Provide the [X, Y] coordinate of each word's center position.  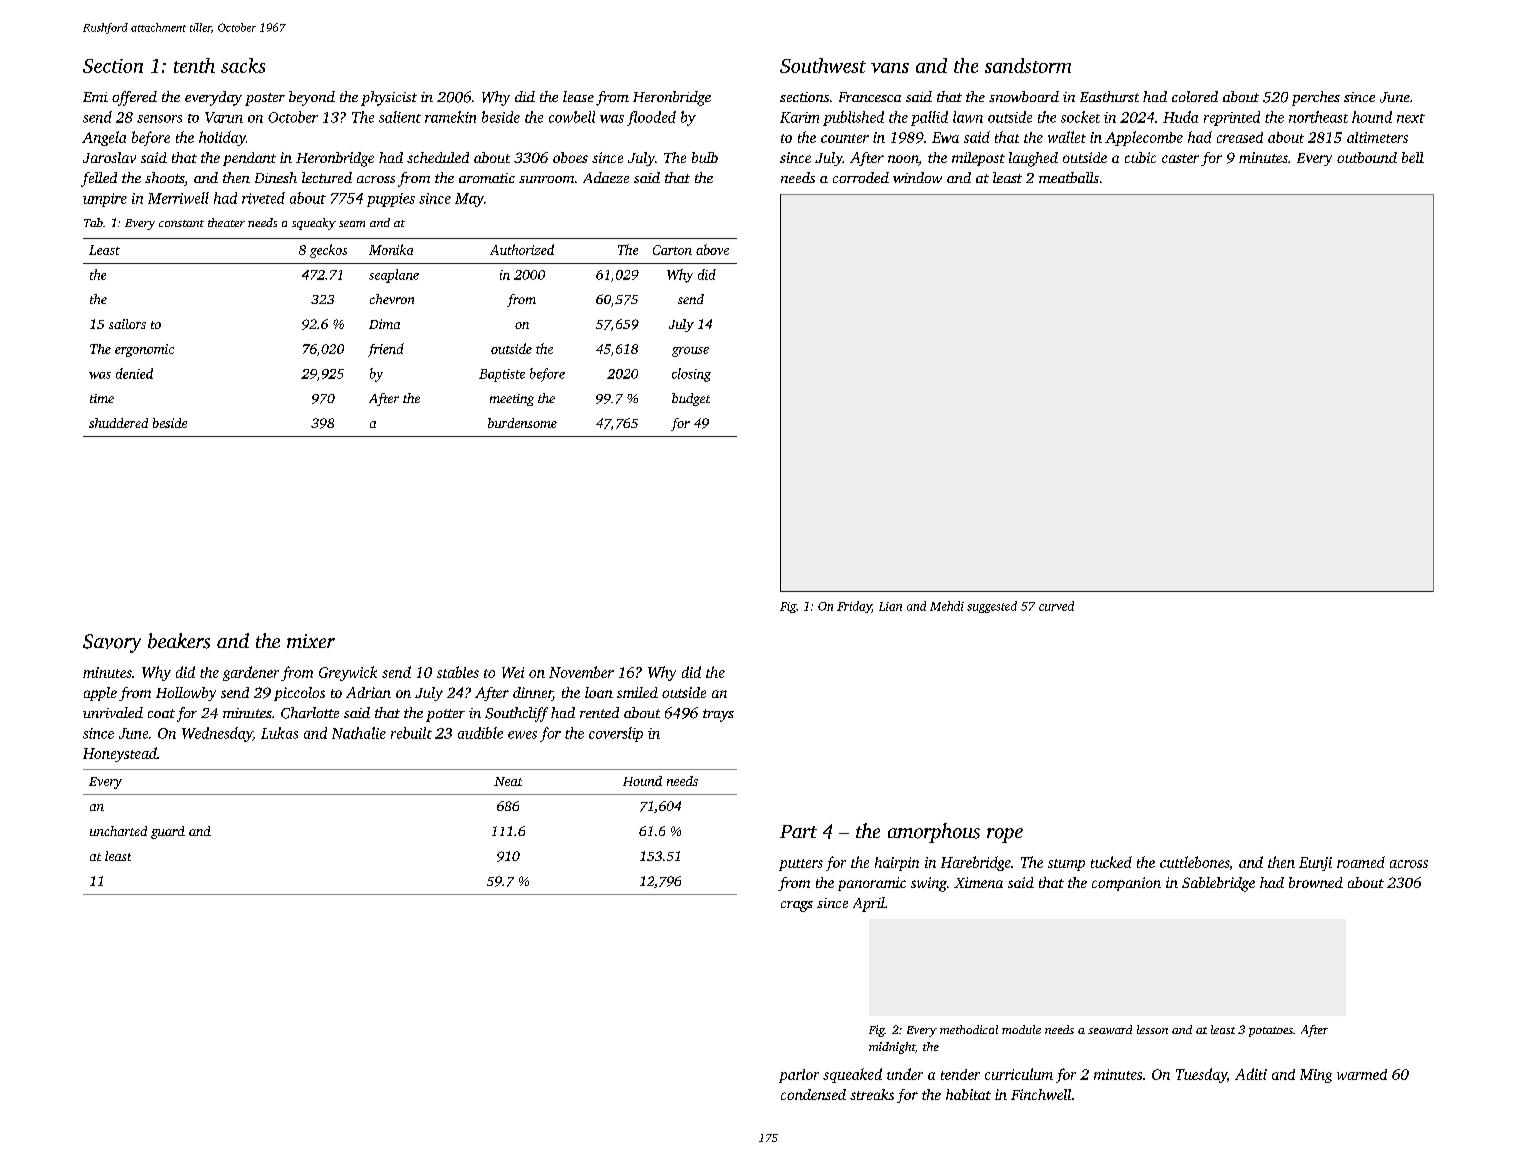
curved [1056, 606]
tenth [194, 65]
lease [578, 96]
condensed [813, 1094]
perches [1316, 98]
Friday [854, 607]
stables [458, 672]
